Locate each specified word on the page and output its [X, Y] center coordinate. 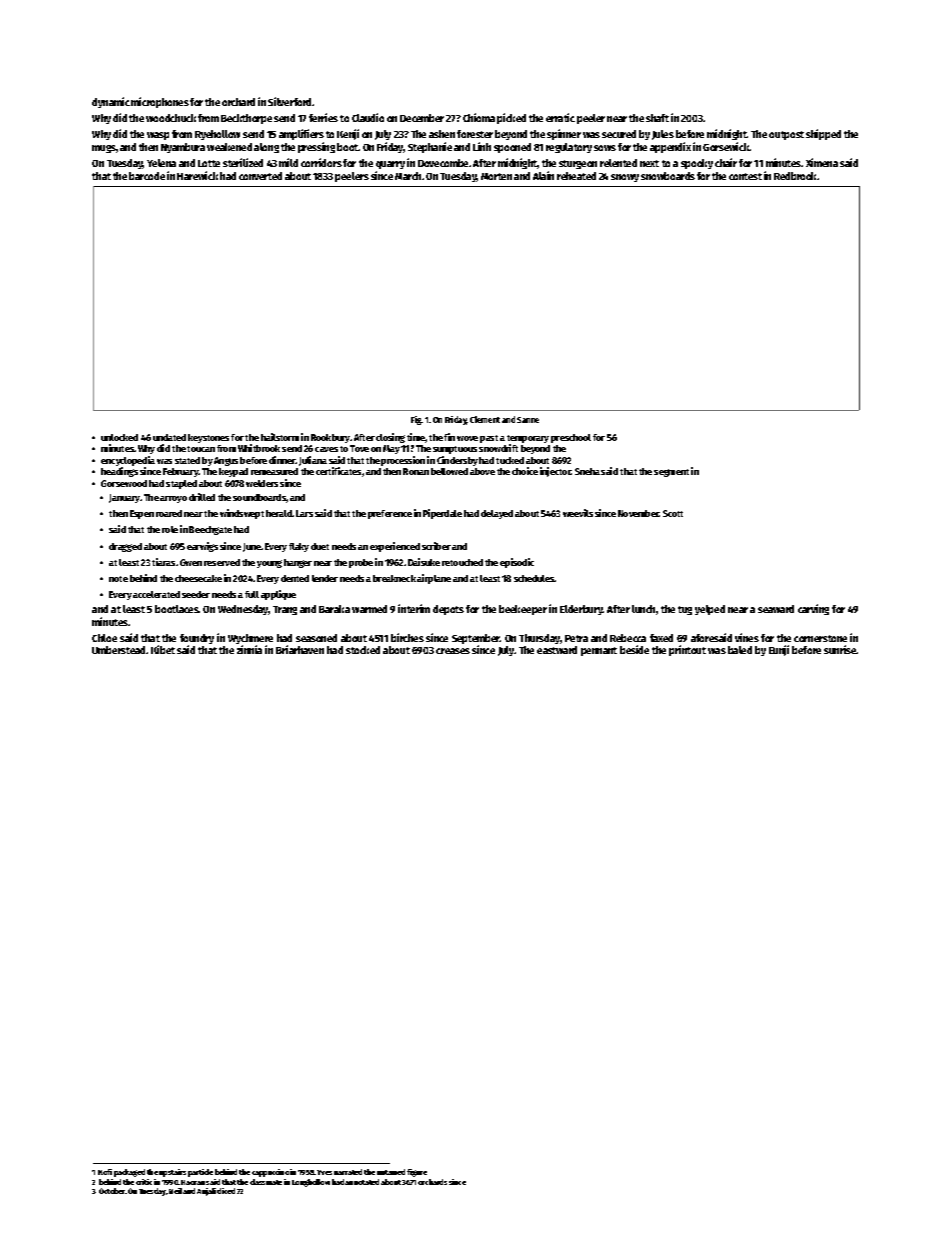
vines [747, 637]
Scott [673, 513]
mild [288, 162]
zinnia [249, 650]
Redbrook [796, 176]
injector [555, 472]
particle [200, 1173]
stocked [363, 650]
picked [511, 118]
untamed [391, 1172]
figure [417, 1173]
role [170, 529]
